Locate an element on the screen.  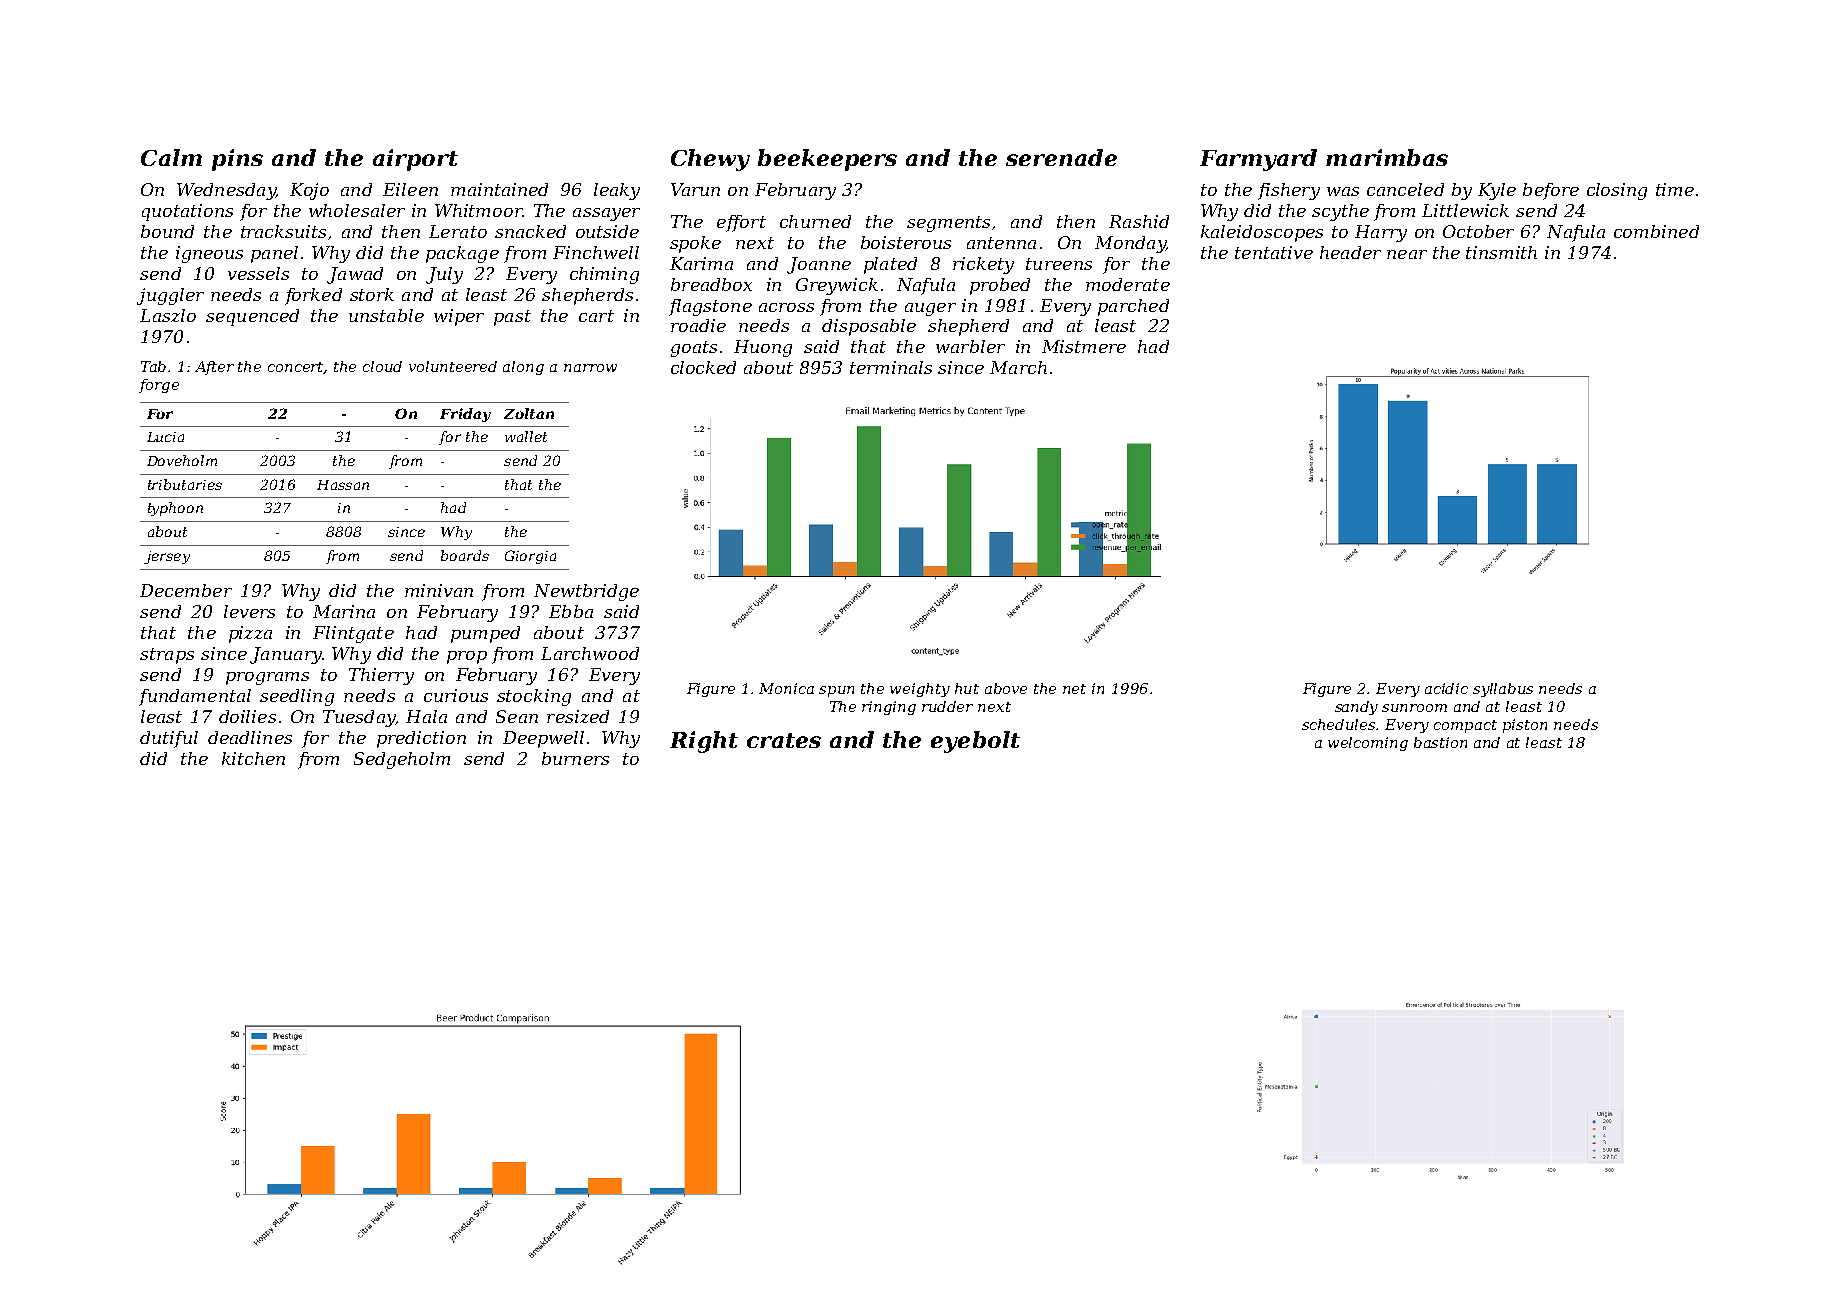
Newtbridge is located at coordinates (586, 592).
